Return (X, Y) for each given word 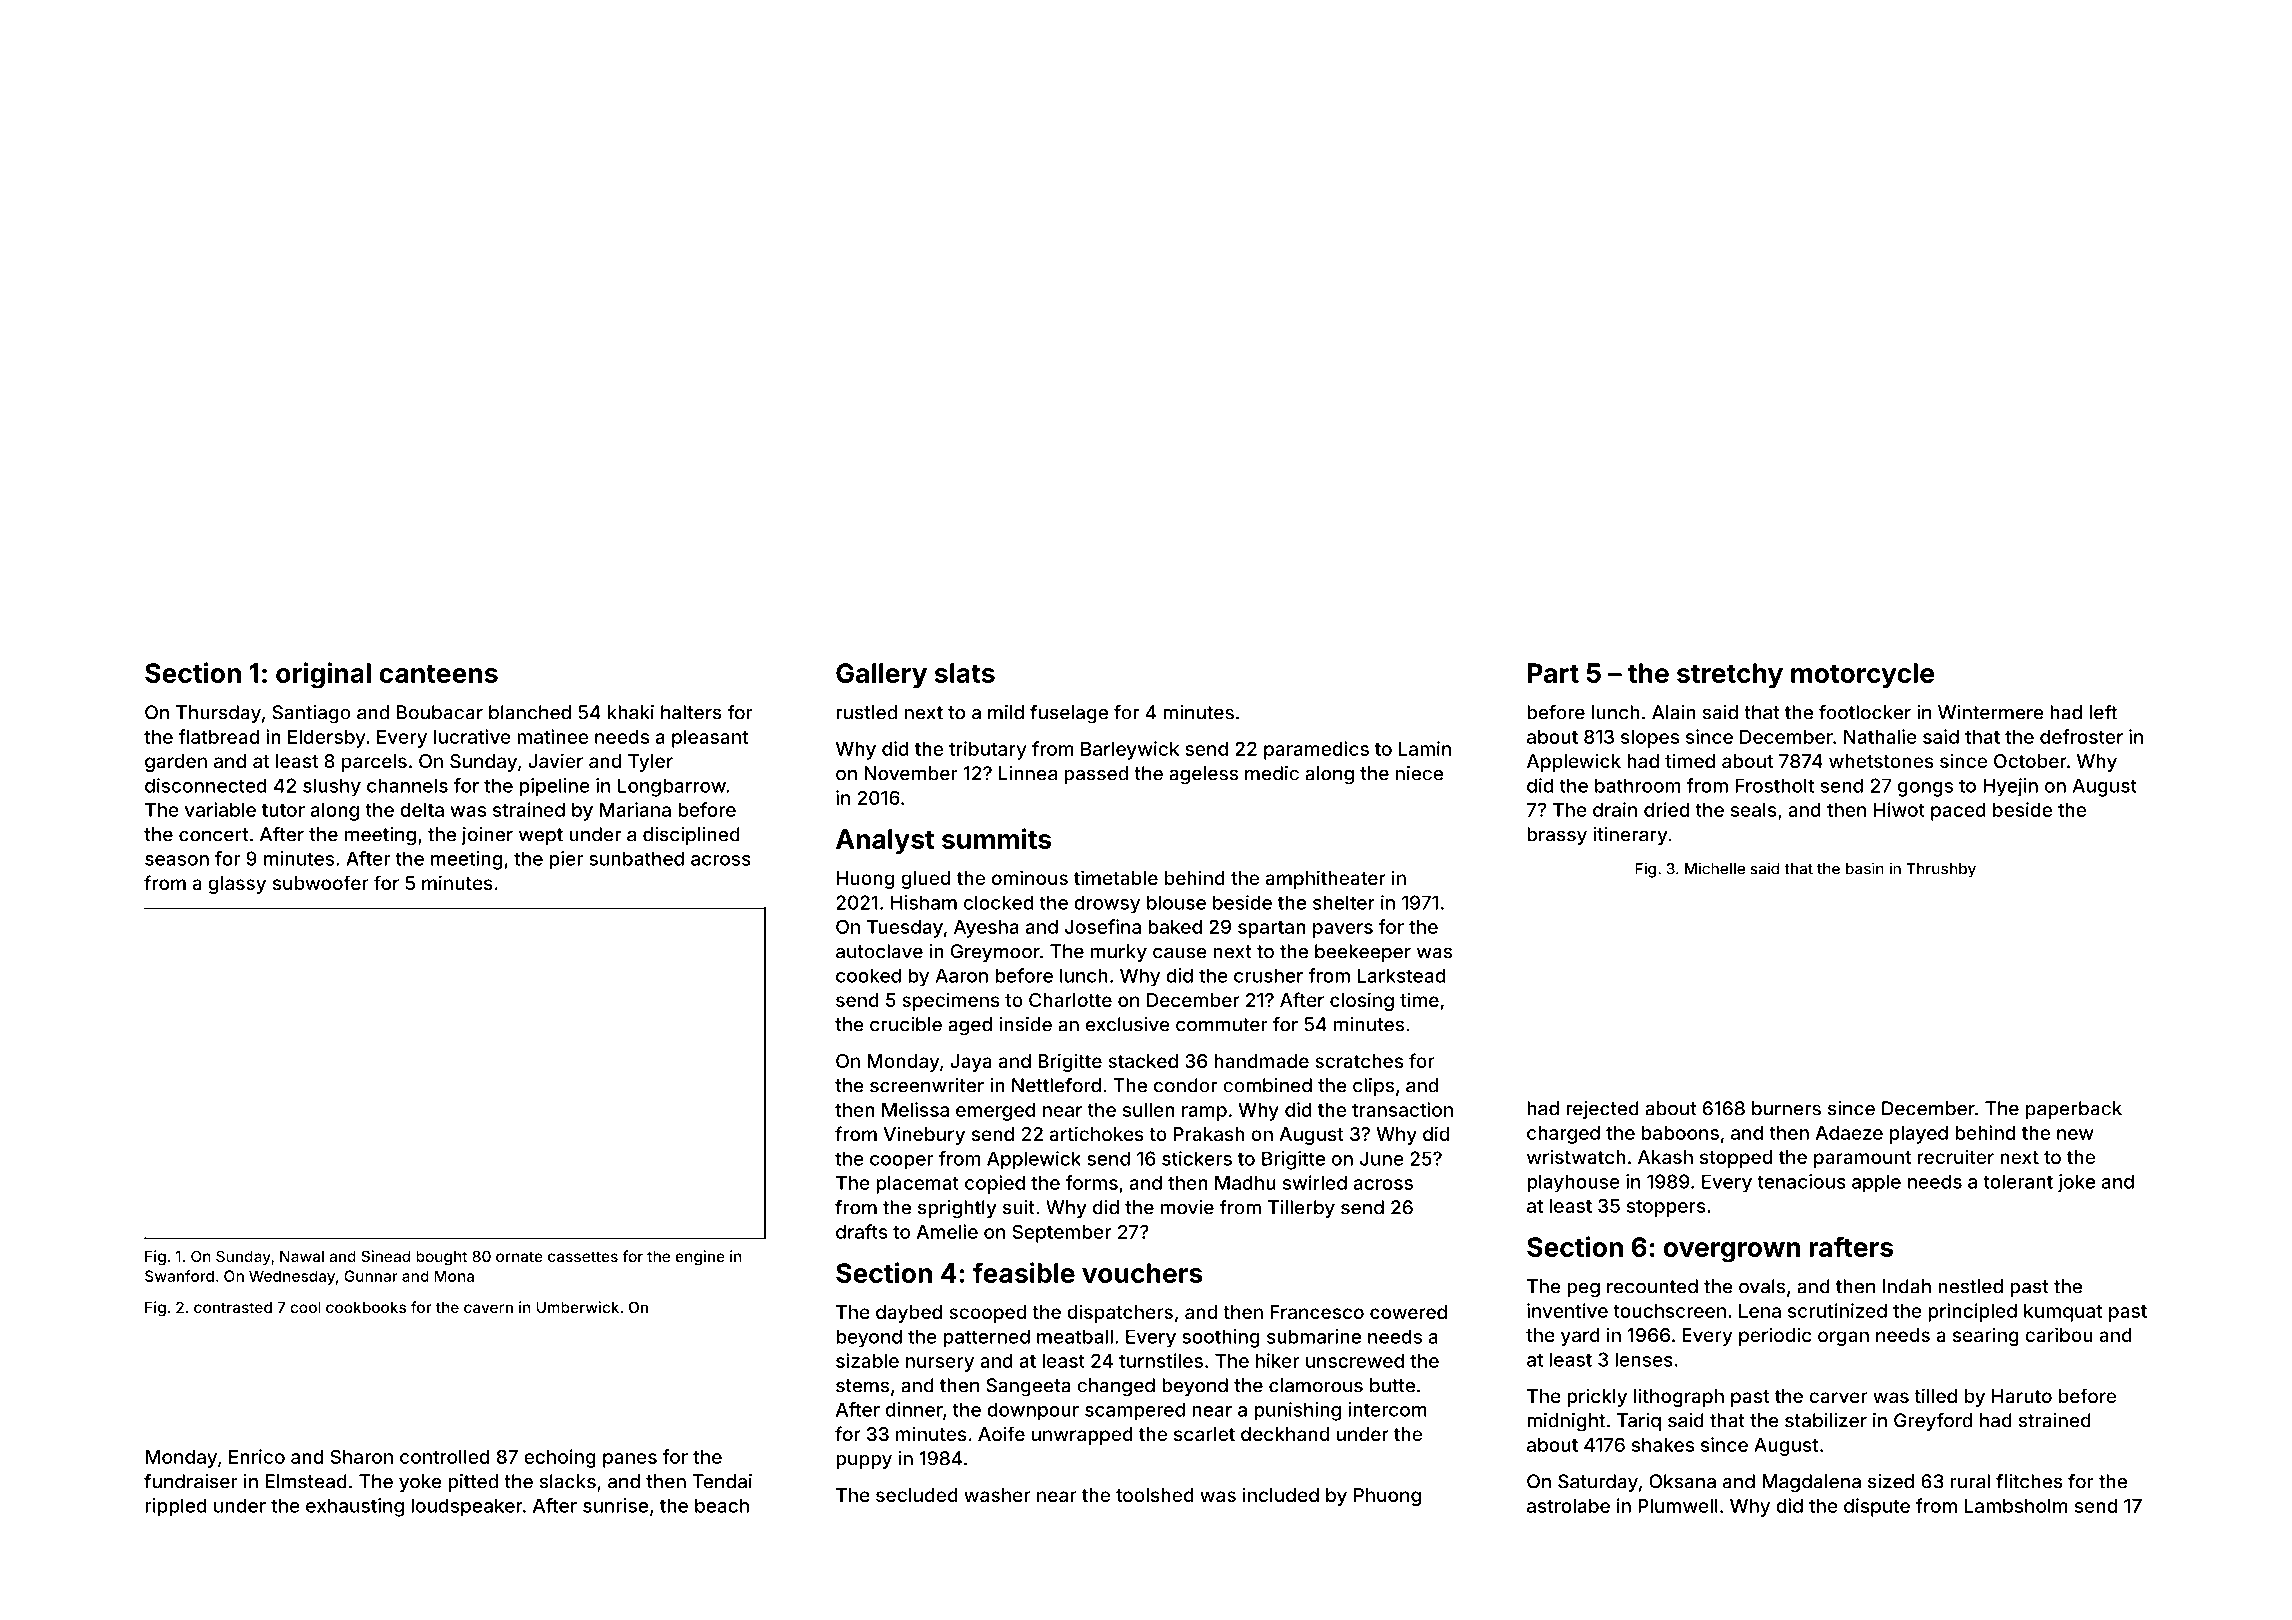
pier (566, 860)
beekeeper (1363, 953)
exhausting (355, 1507)
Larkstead (1401, 975)
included (1281, 1494)
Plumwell (1678, 1506)
